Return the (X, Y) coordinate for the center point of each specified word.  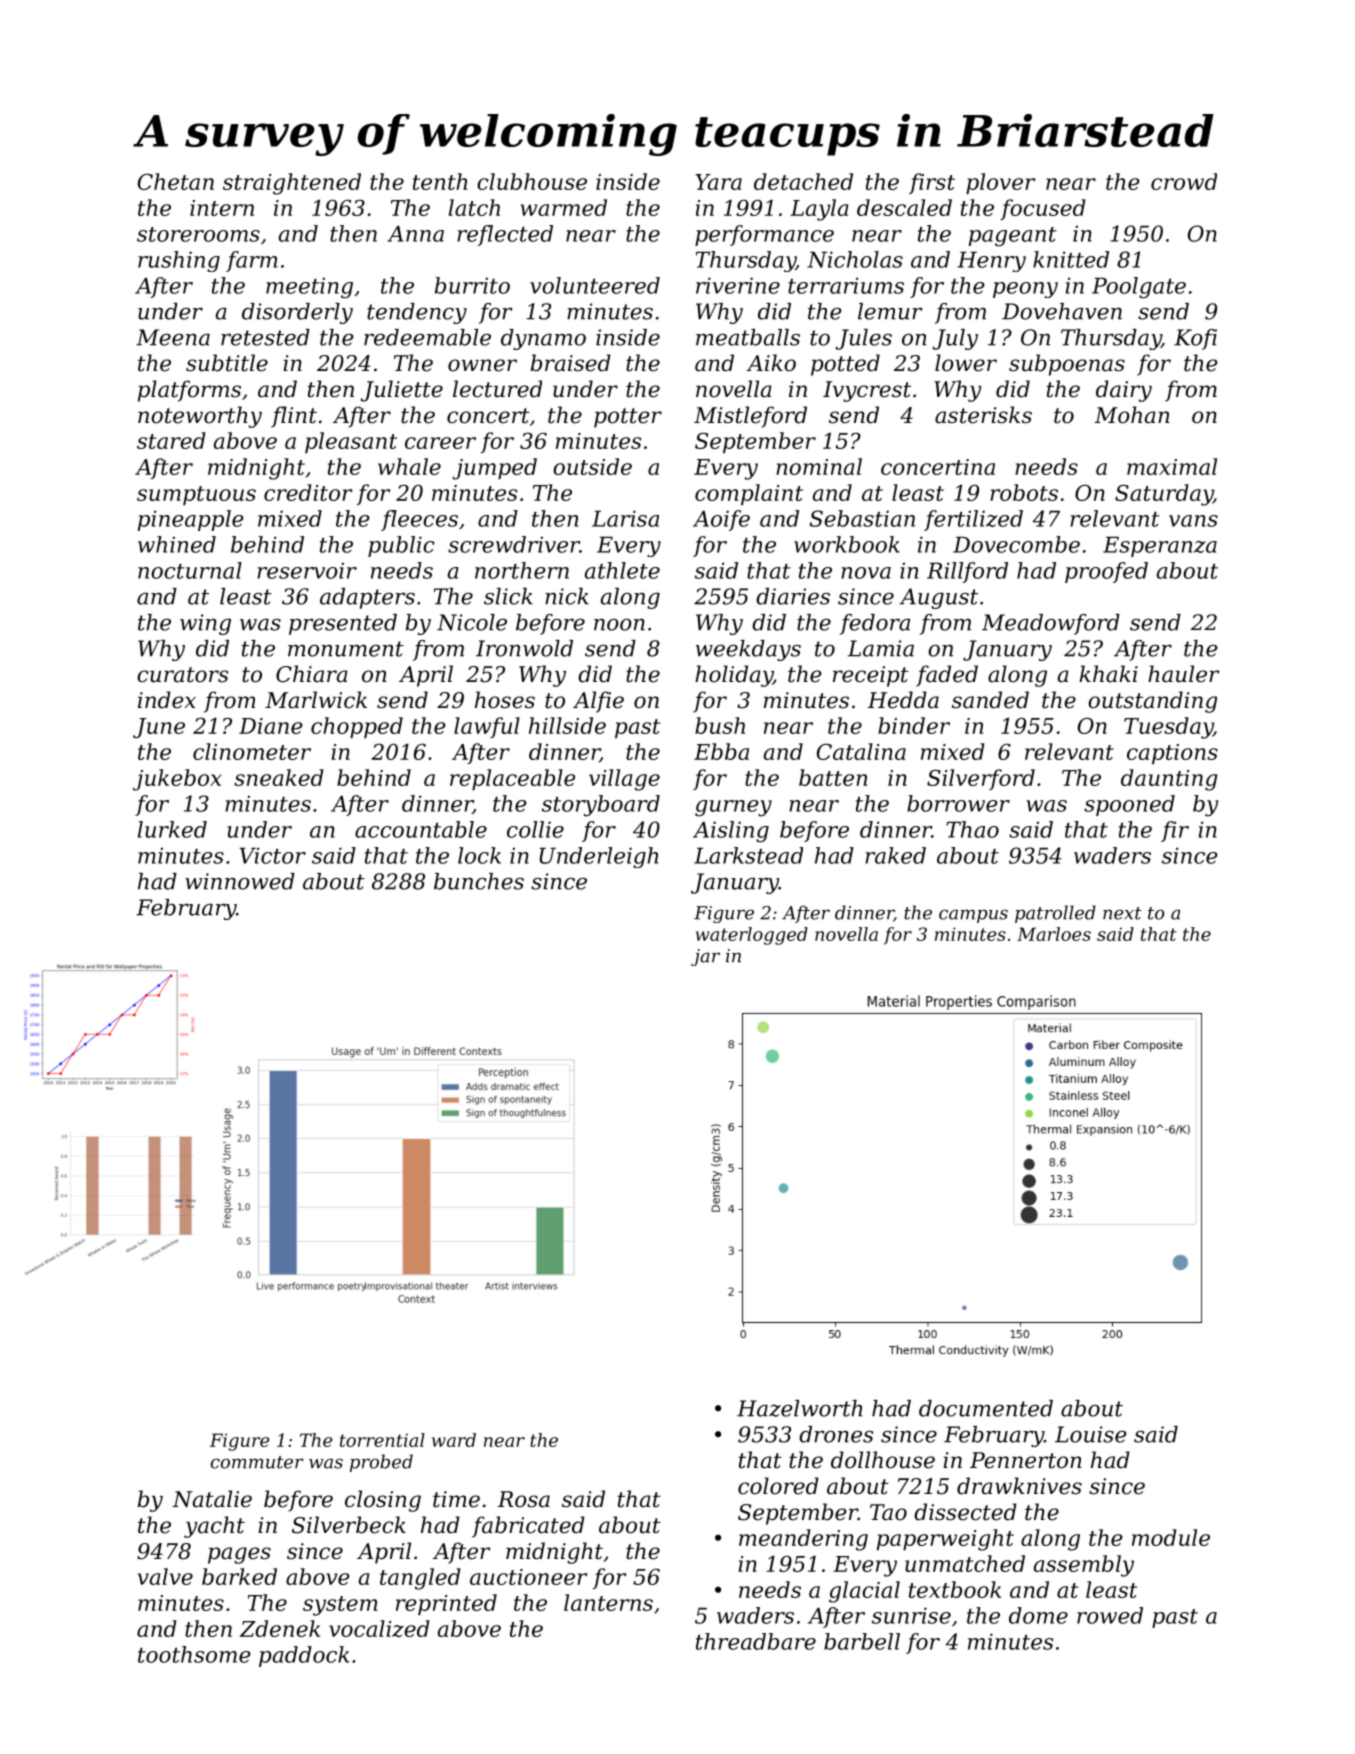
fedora (875, 624)
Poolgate (1139, 288)
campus (973, 916)
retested (265, 337)
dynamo (543, 339)
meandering (803, 1540)
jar (705, 957)
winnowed (240, 881)
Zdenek (280, 1628)
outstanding (1152, 702)
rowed (1110, 1615)
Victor (272, 855)
